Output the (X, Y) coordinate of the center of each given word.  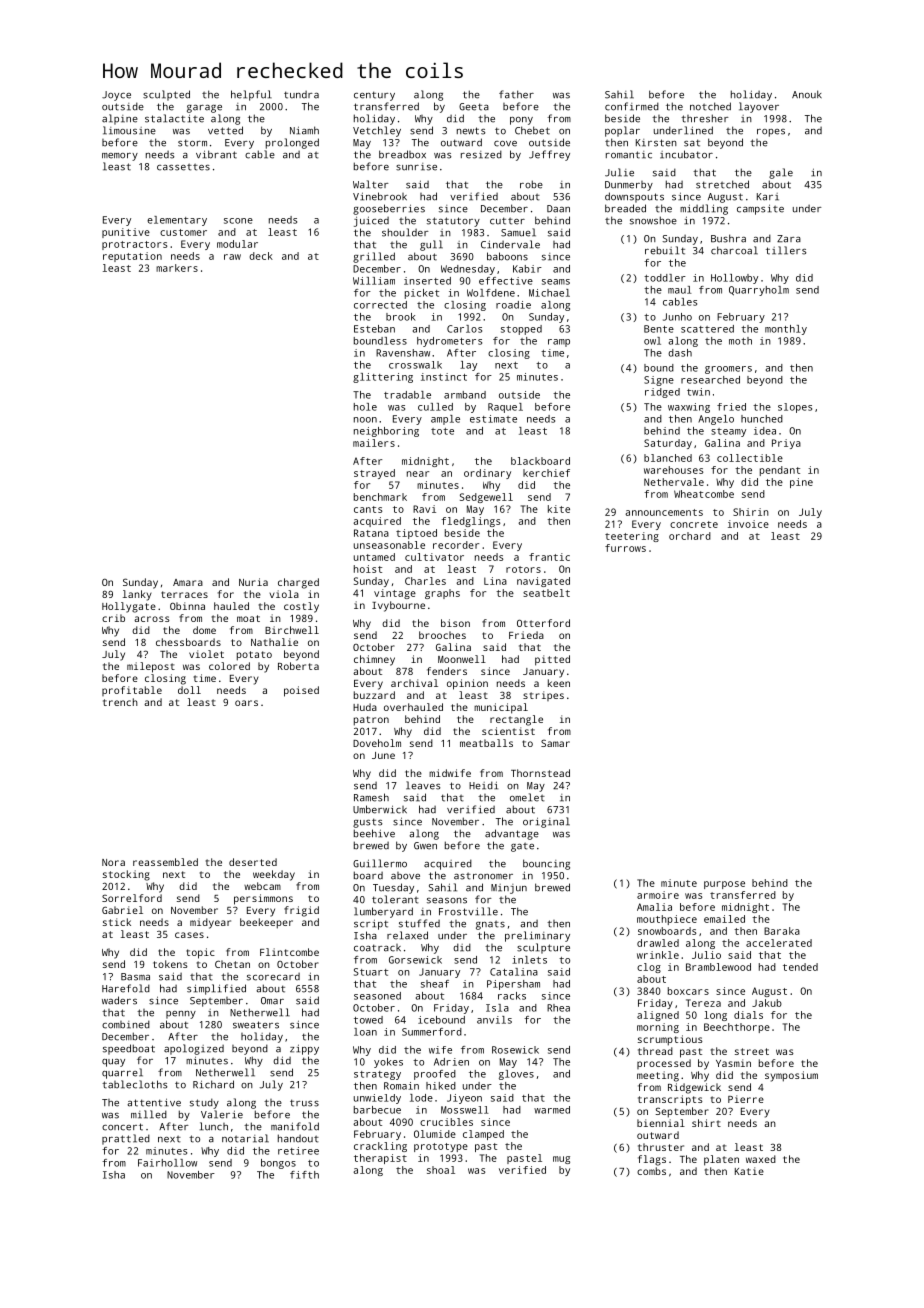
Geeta (474, 107)
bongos (278, 1164)
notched (710, 106)
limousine (129, 130)
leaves (423, 785)
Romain (401, 1086)
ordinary (487, 474)
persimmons (263, 899)
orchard (690, 536)
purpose (724, 885)
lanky (137, 595)
